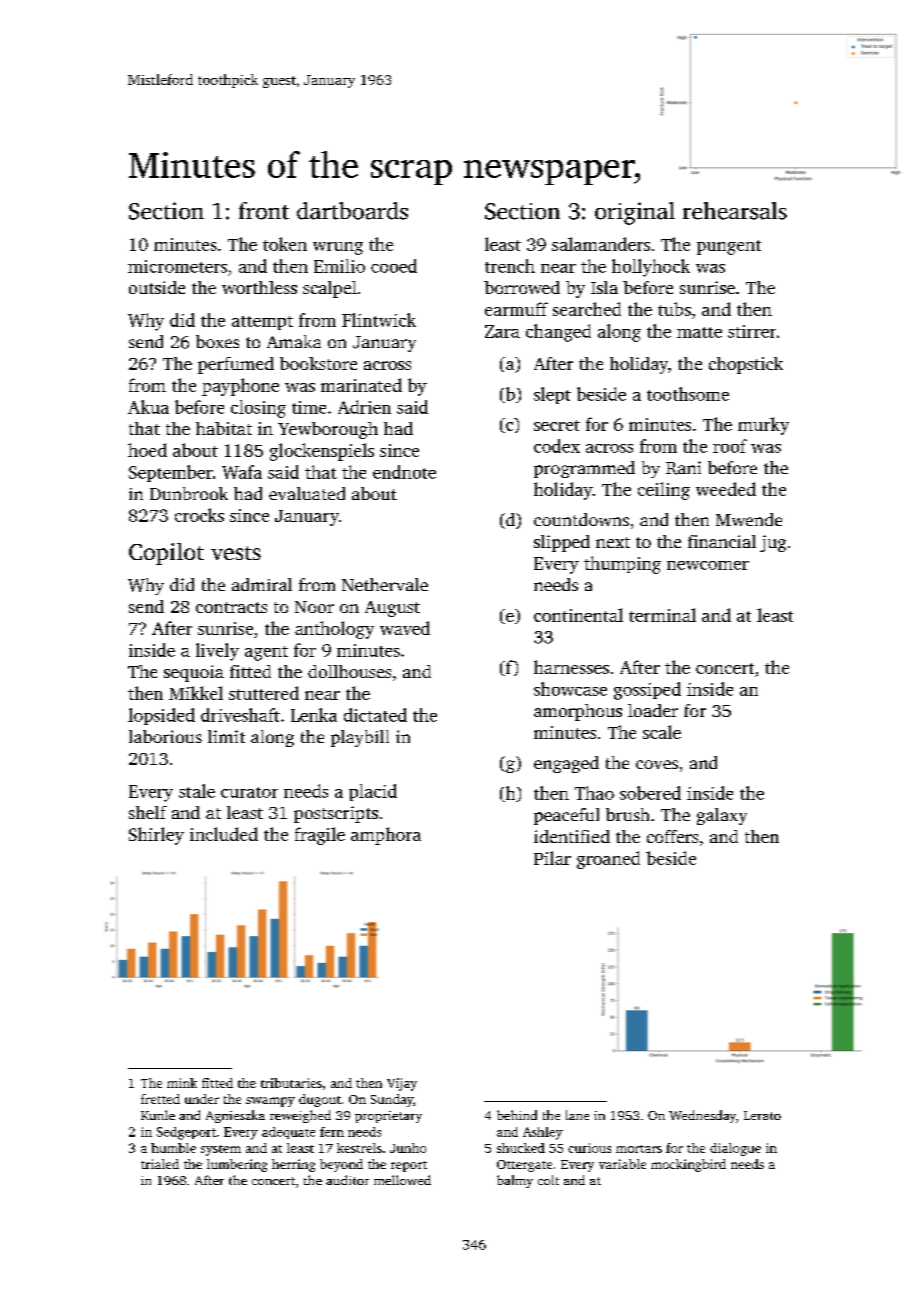 This screenshot has height=1314, width=924. I want to click on fretted, so click(160, 1099).
